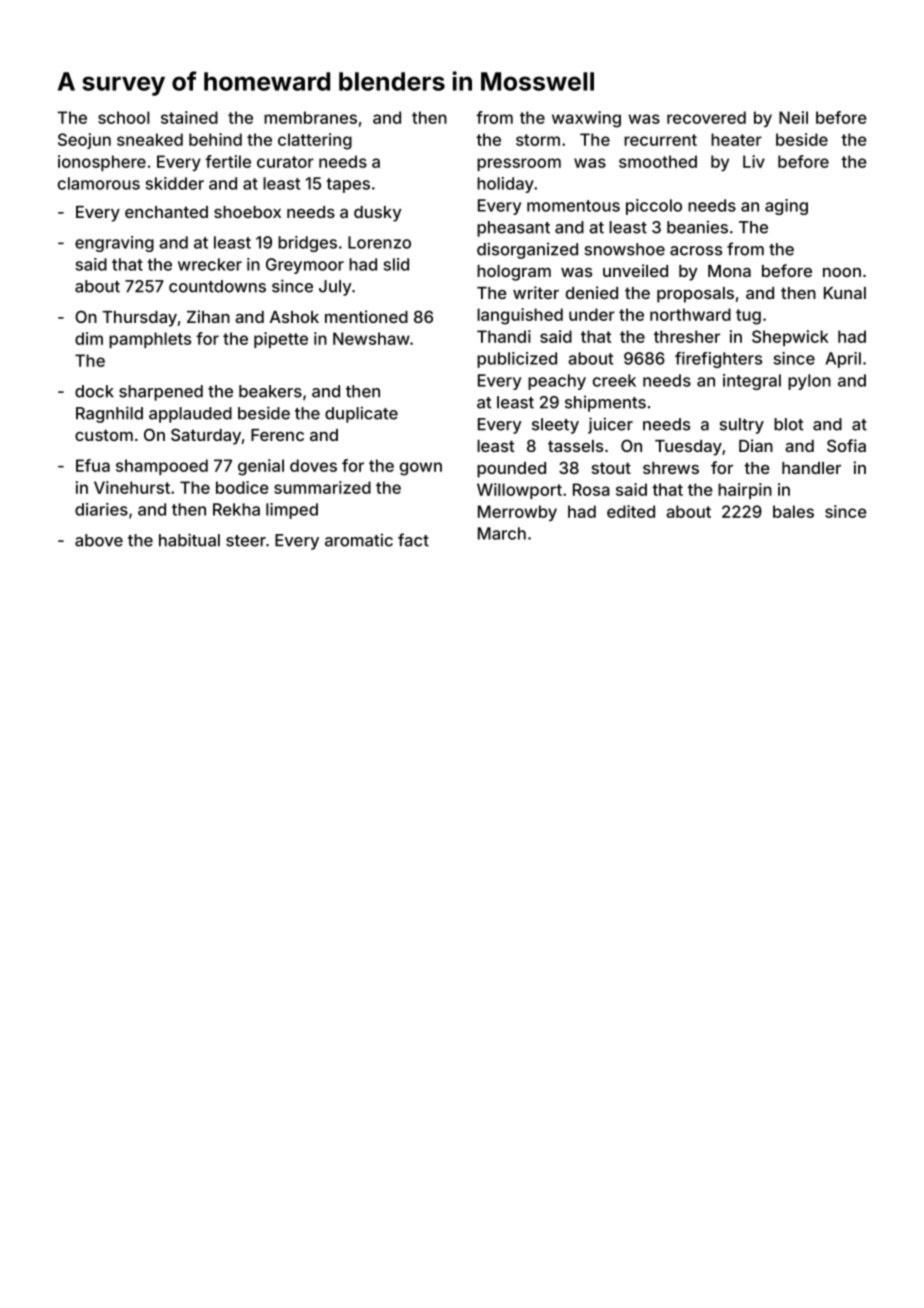 The width and height of the document is (924, 1308). Describe the element at coordinates (519, 164) in the document. I see `pressroom` at that location.
